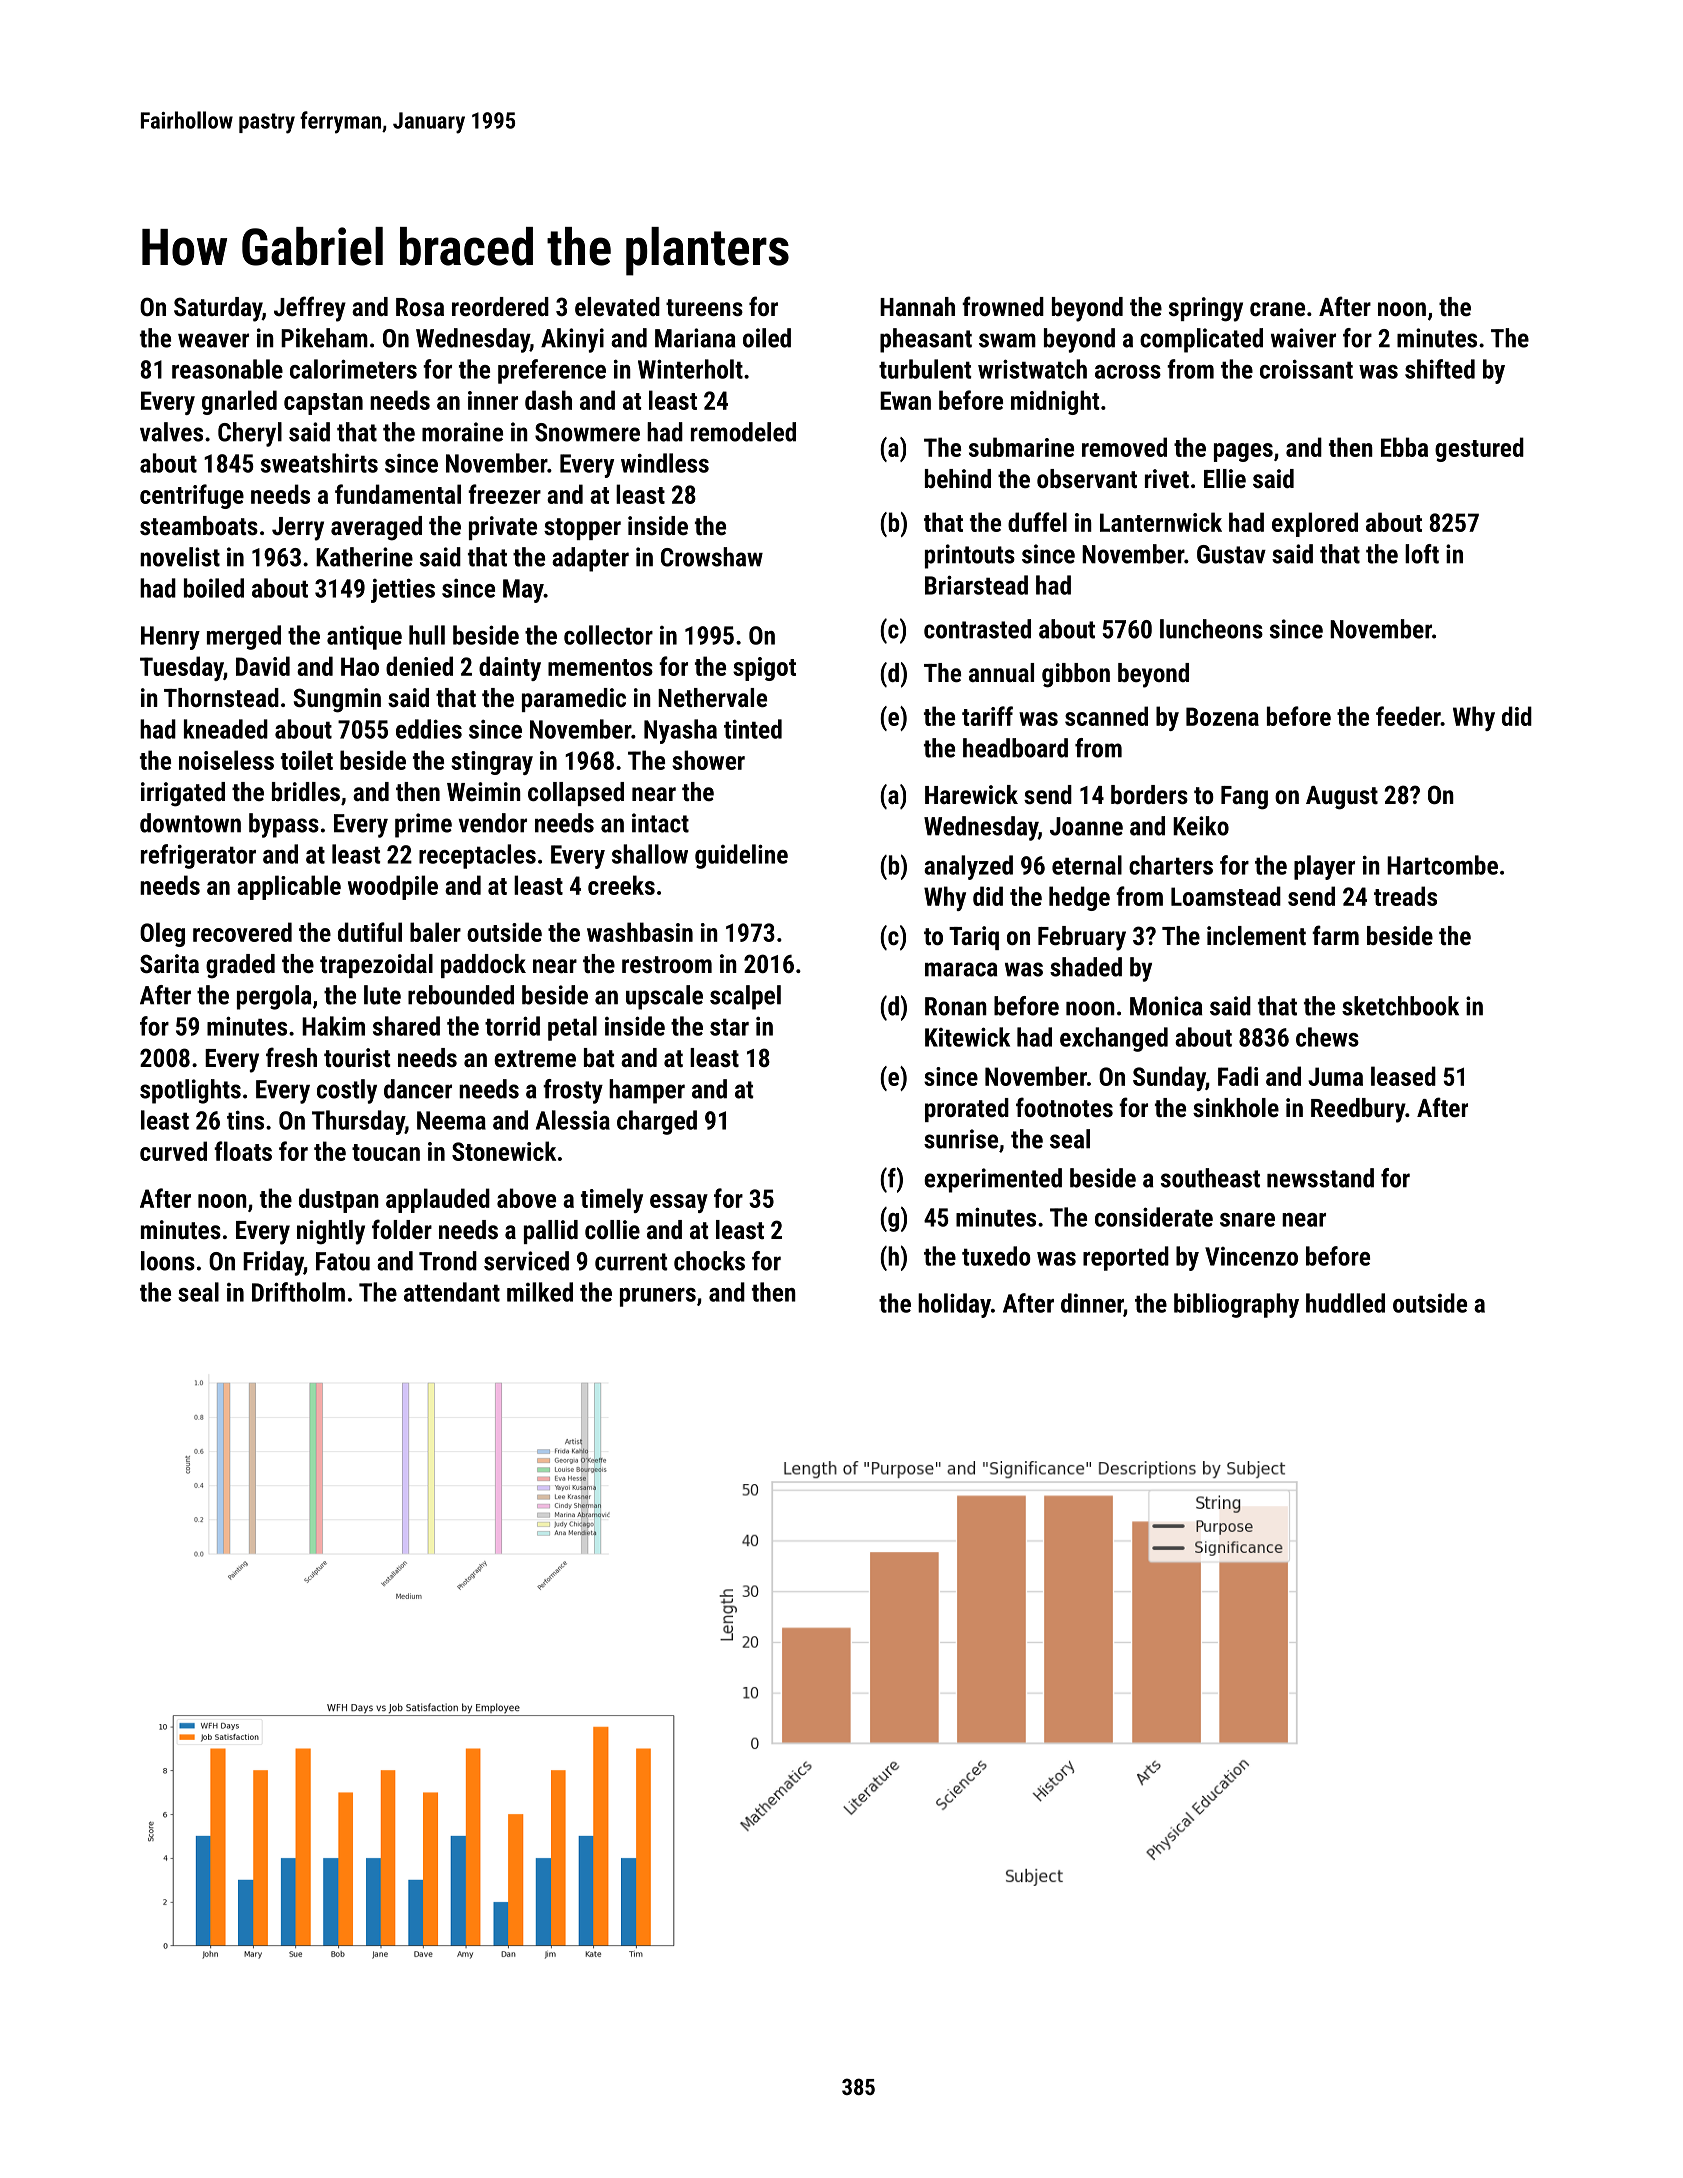 The width and height of the screenshot is (1683, 2178). Describe the element at coordinates (679, 1203) in the screenshot. I see `essay` at that location.
